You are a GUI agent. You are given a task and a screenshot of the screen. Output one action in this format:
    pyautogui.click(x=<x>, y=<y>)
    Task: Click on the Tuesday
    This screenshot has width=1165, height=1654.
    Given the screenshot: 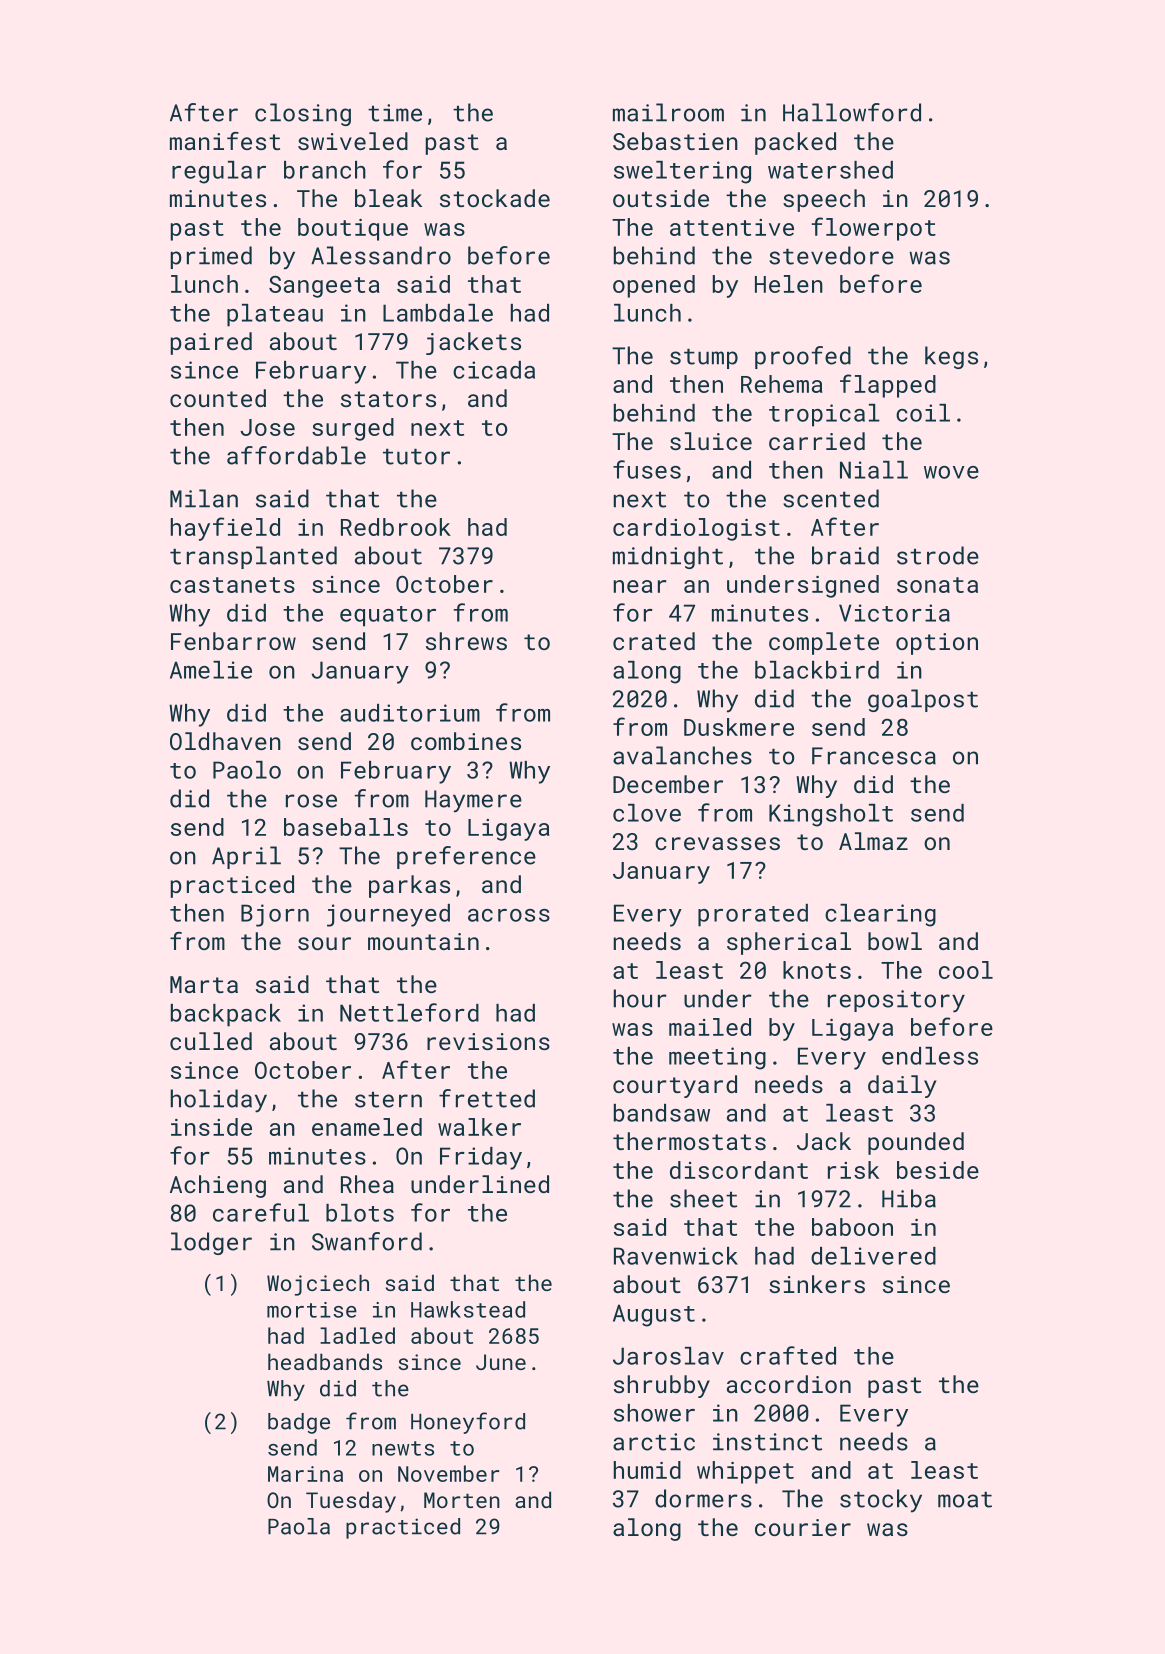 What is the action you would take?
    pyautogui.click(x=351, y=1502)
